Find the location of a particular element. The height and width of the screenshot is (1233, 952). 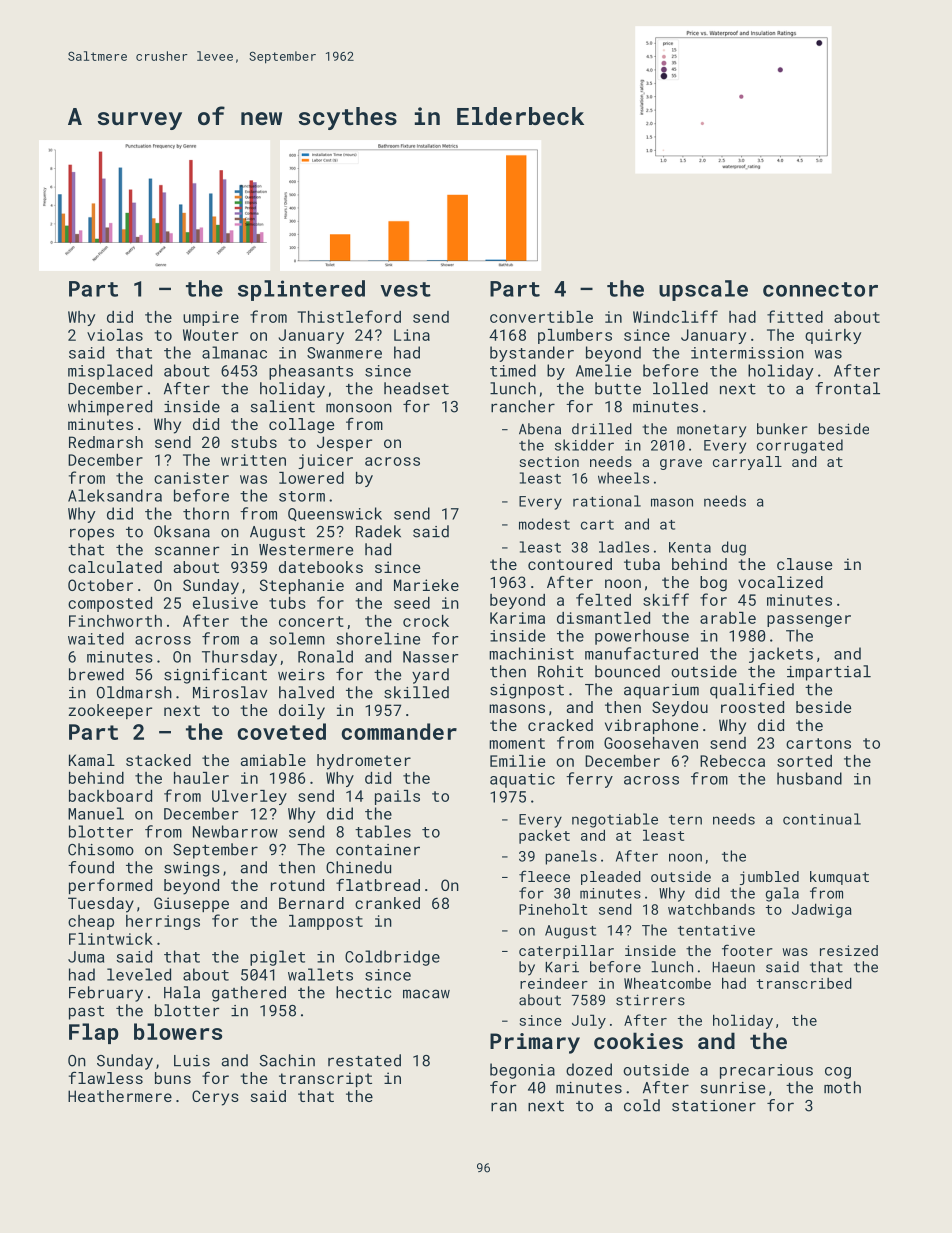

intermission is located at coordinates (747, 353).
